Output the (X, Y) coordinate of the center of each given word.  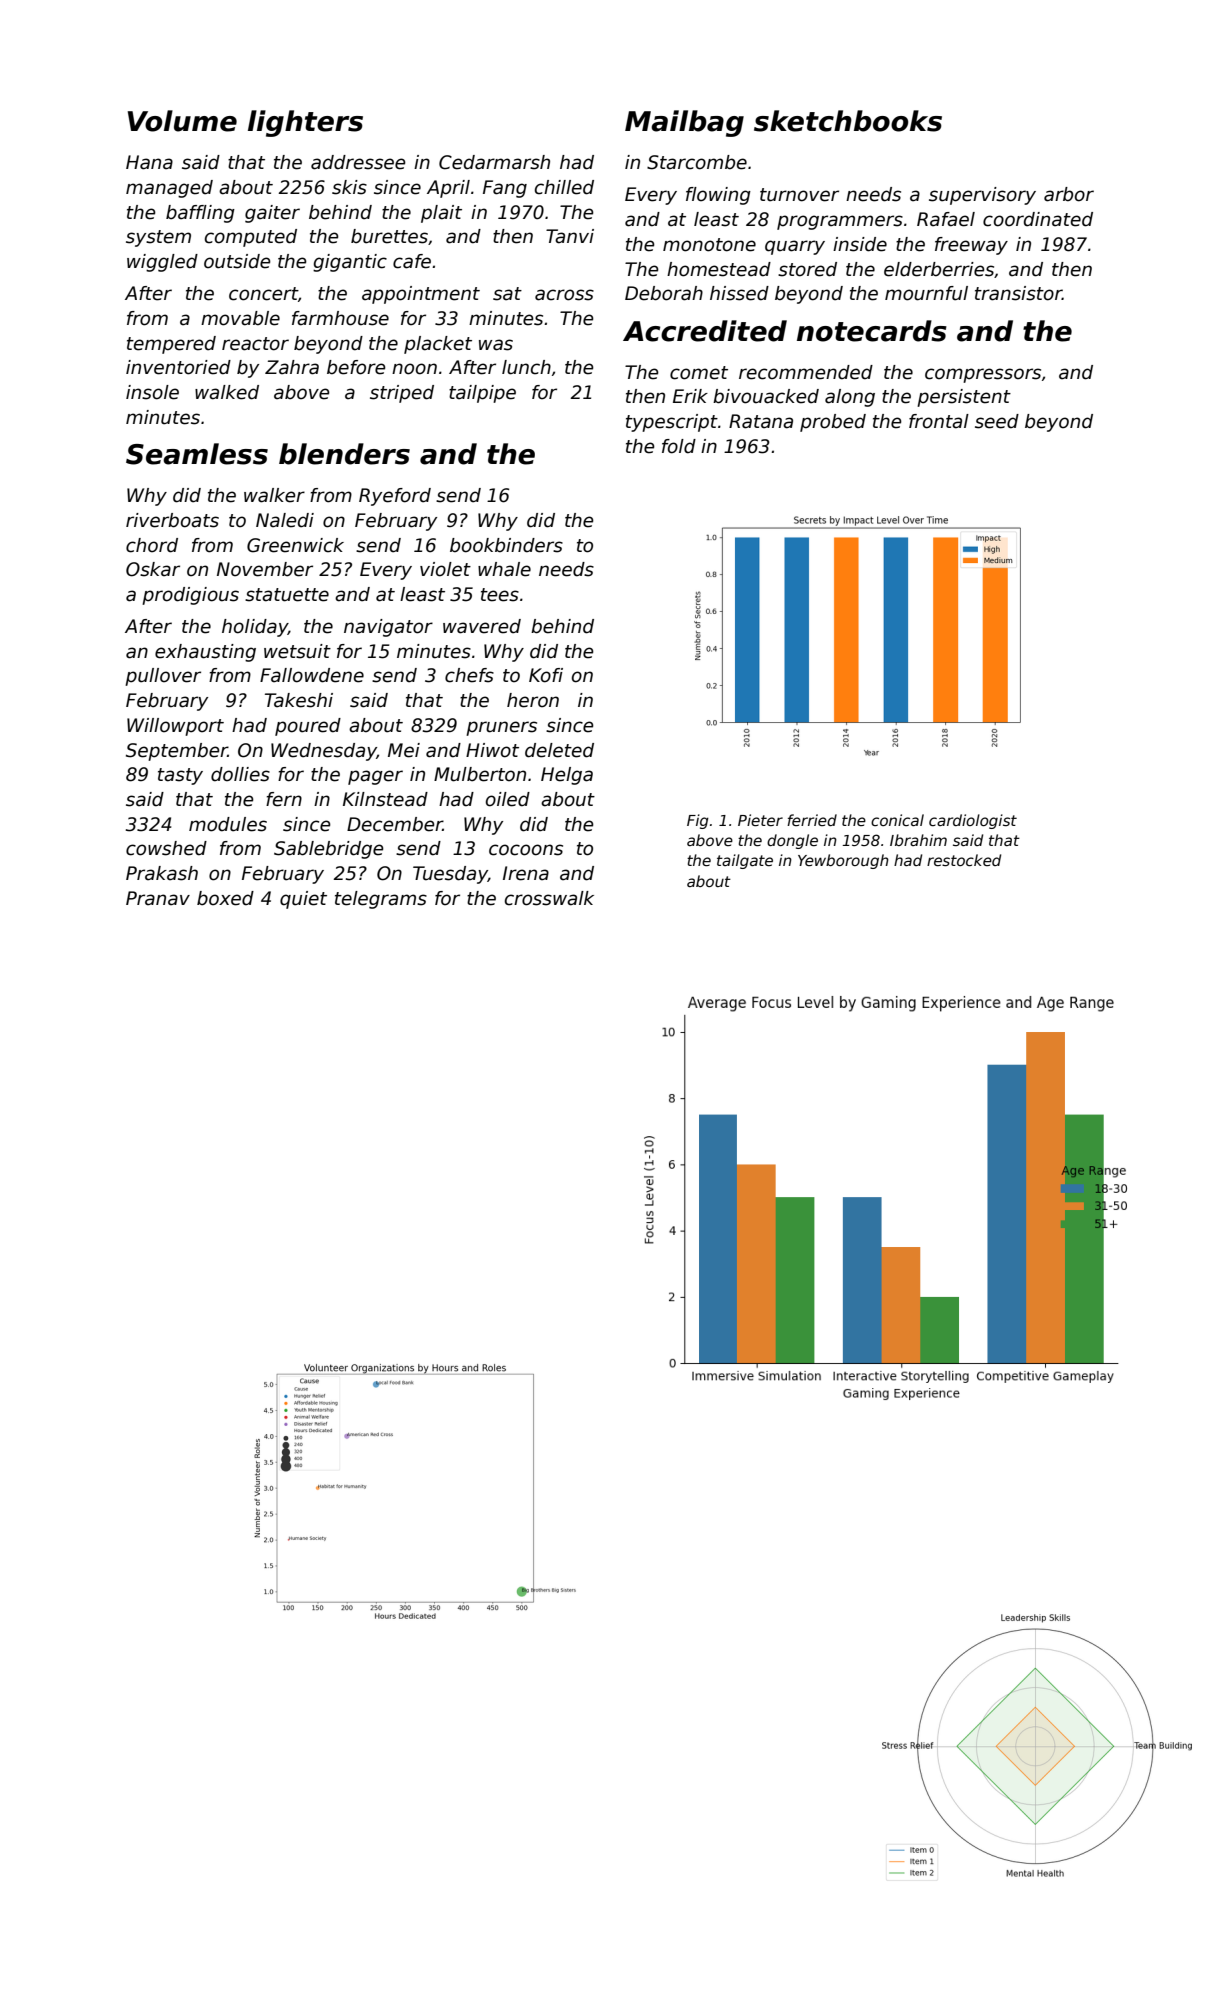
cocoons (526, 850)
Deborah (664, 293)
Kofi (546, 675)
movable (240, 318)
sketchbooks (848, 121)
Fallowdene (312, 675)
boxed (225, 898)
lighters (305, 123)
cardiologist (973, 821)
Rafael (946, 219)
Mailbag (684, 123)
